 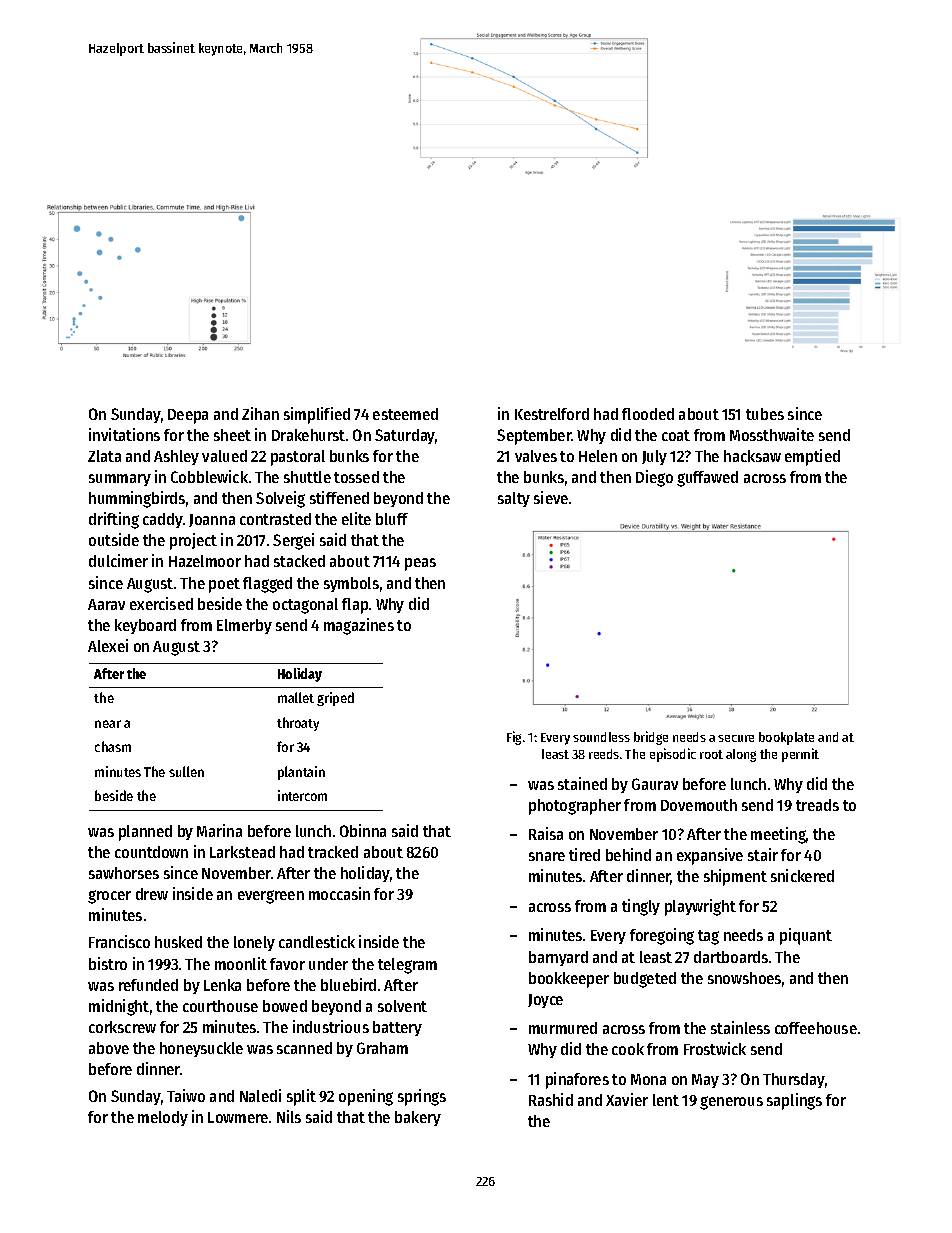 I want to click on Dovemouth, so click(x=699, y=805).
